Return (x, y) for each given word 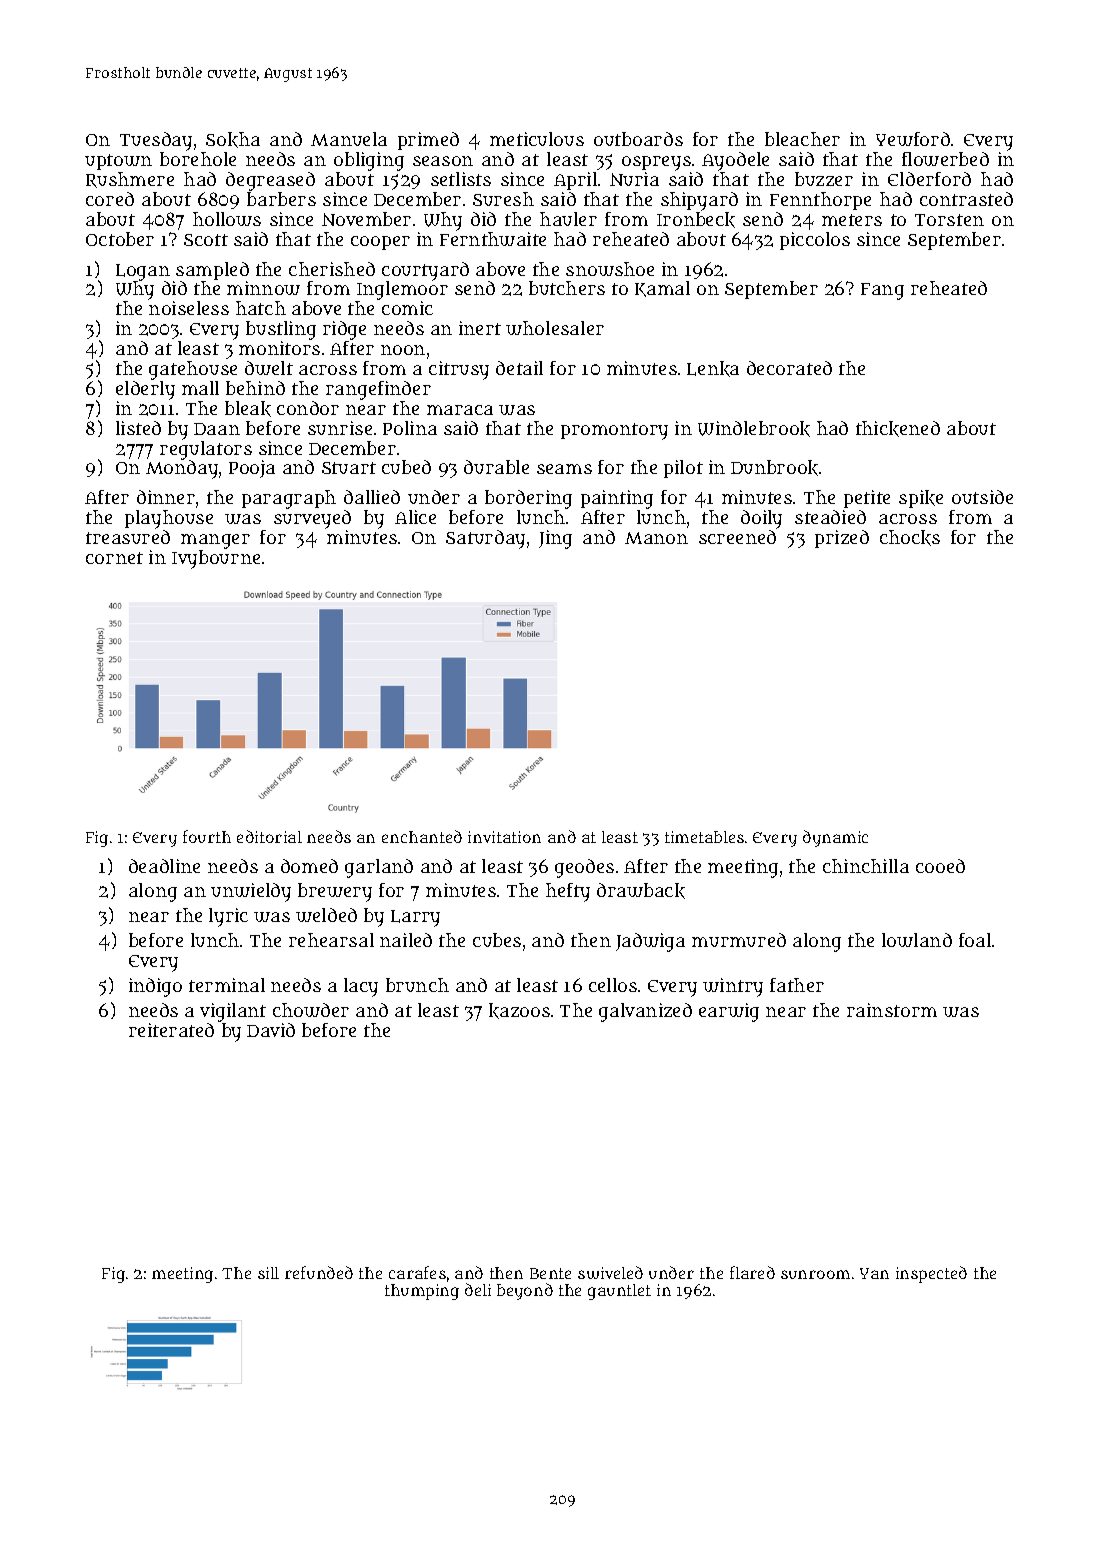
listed (138, 428)
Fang (882, 291)
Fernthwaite (493, 239)
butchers (567, 288)
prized (842, 539)
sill (268, 1273)
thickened (898, 429)
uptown (118, 162)
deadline (164, 866)
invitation (504, 837)
